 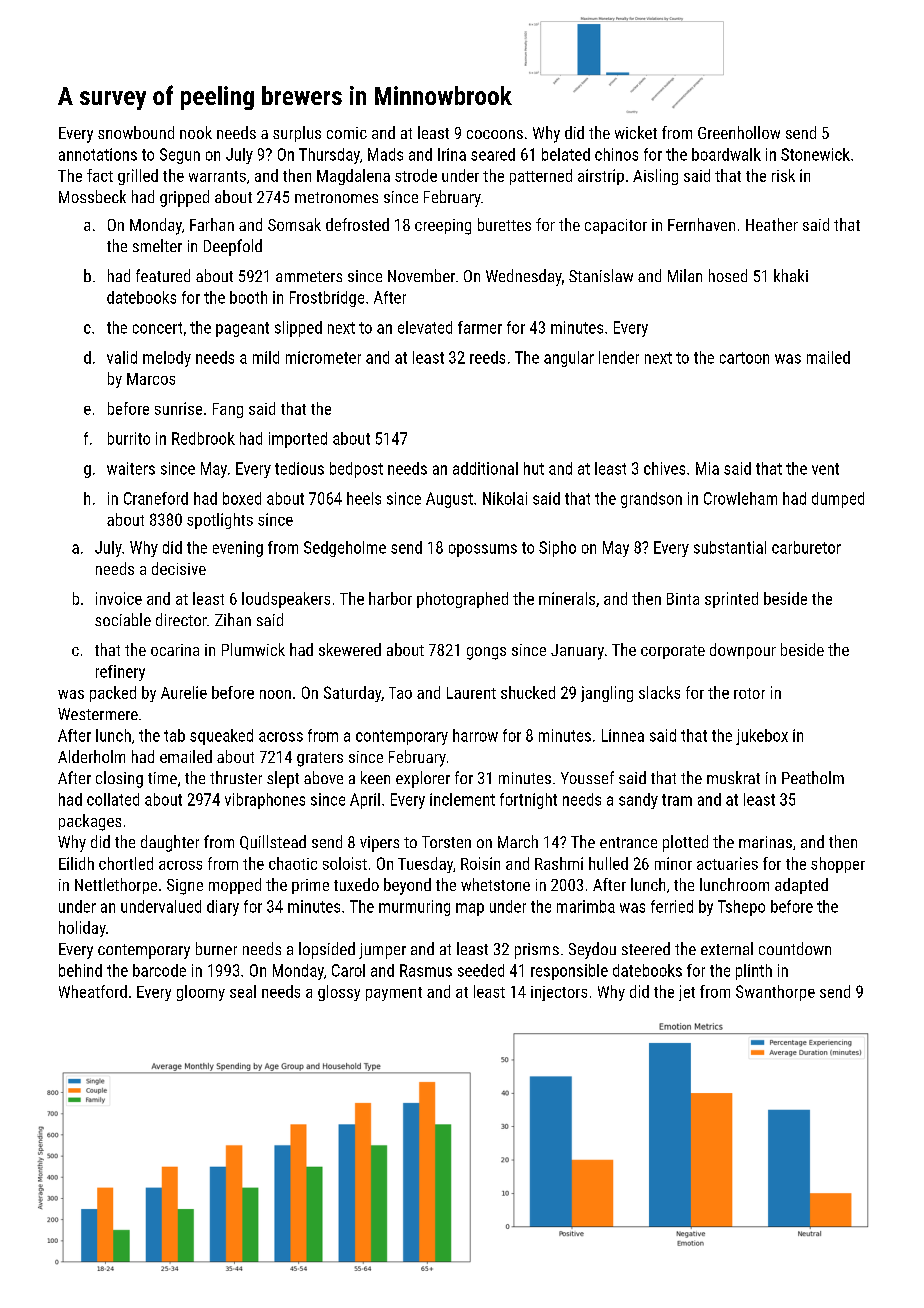 What do you see at coordinates (730, 547) in the screenshot?
I see `substantial` at bounding box center [730, 547].
